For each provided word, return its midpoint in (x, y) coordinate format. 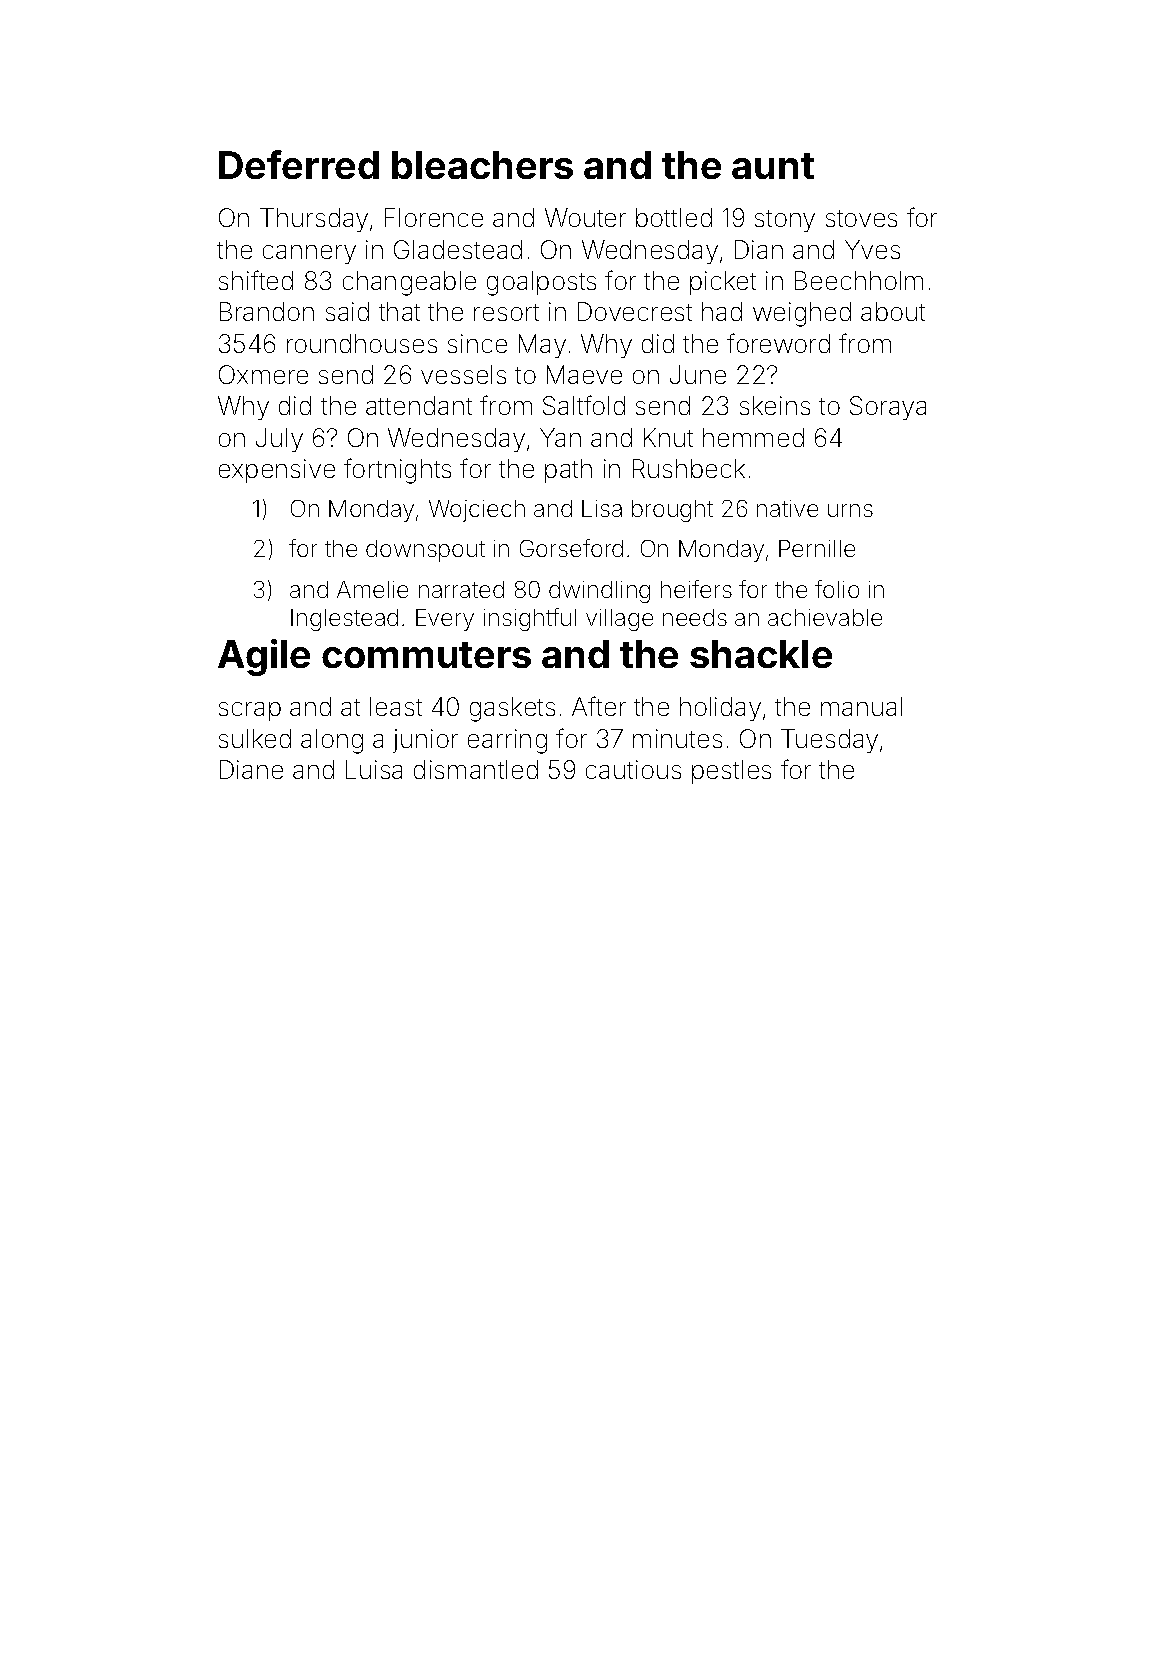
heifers (696, 589)
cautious (633, 769)
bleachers (482, 165)
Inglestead (344, 620)
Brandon (267, 311)
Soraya (888, 408)
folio (837, 589)
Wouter (585, 217)
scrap (250, 711)
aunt (773, 166)
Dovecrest (635, 311)
